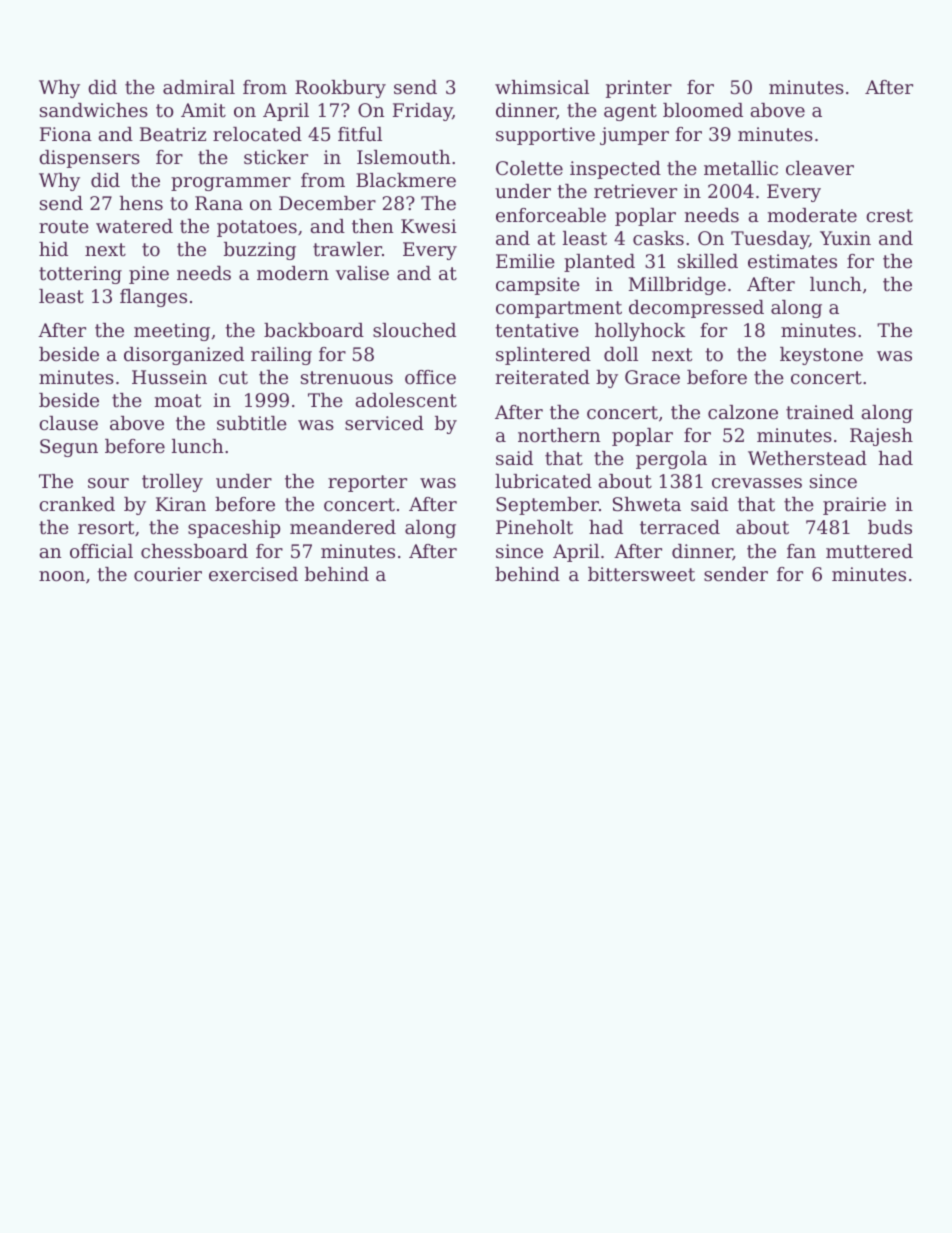 The height and width of the page is (1233, 952). What do you see at coordinates (854, 506) in the page?
I see `prairie` at bounding box center [854, 506].
